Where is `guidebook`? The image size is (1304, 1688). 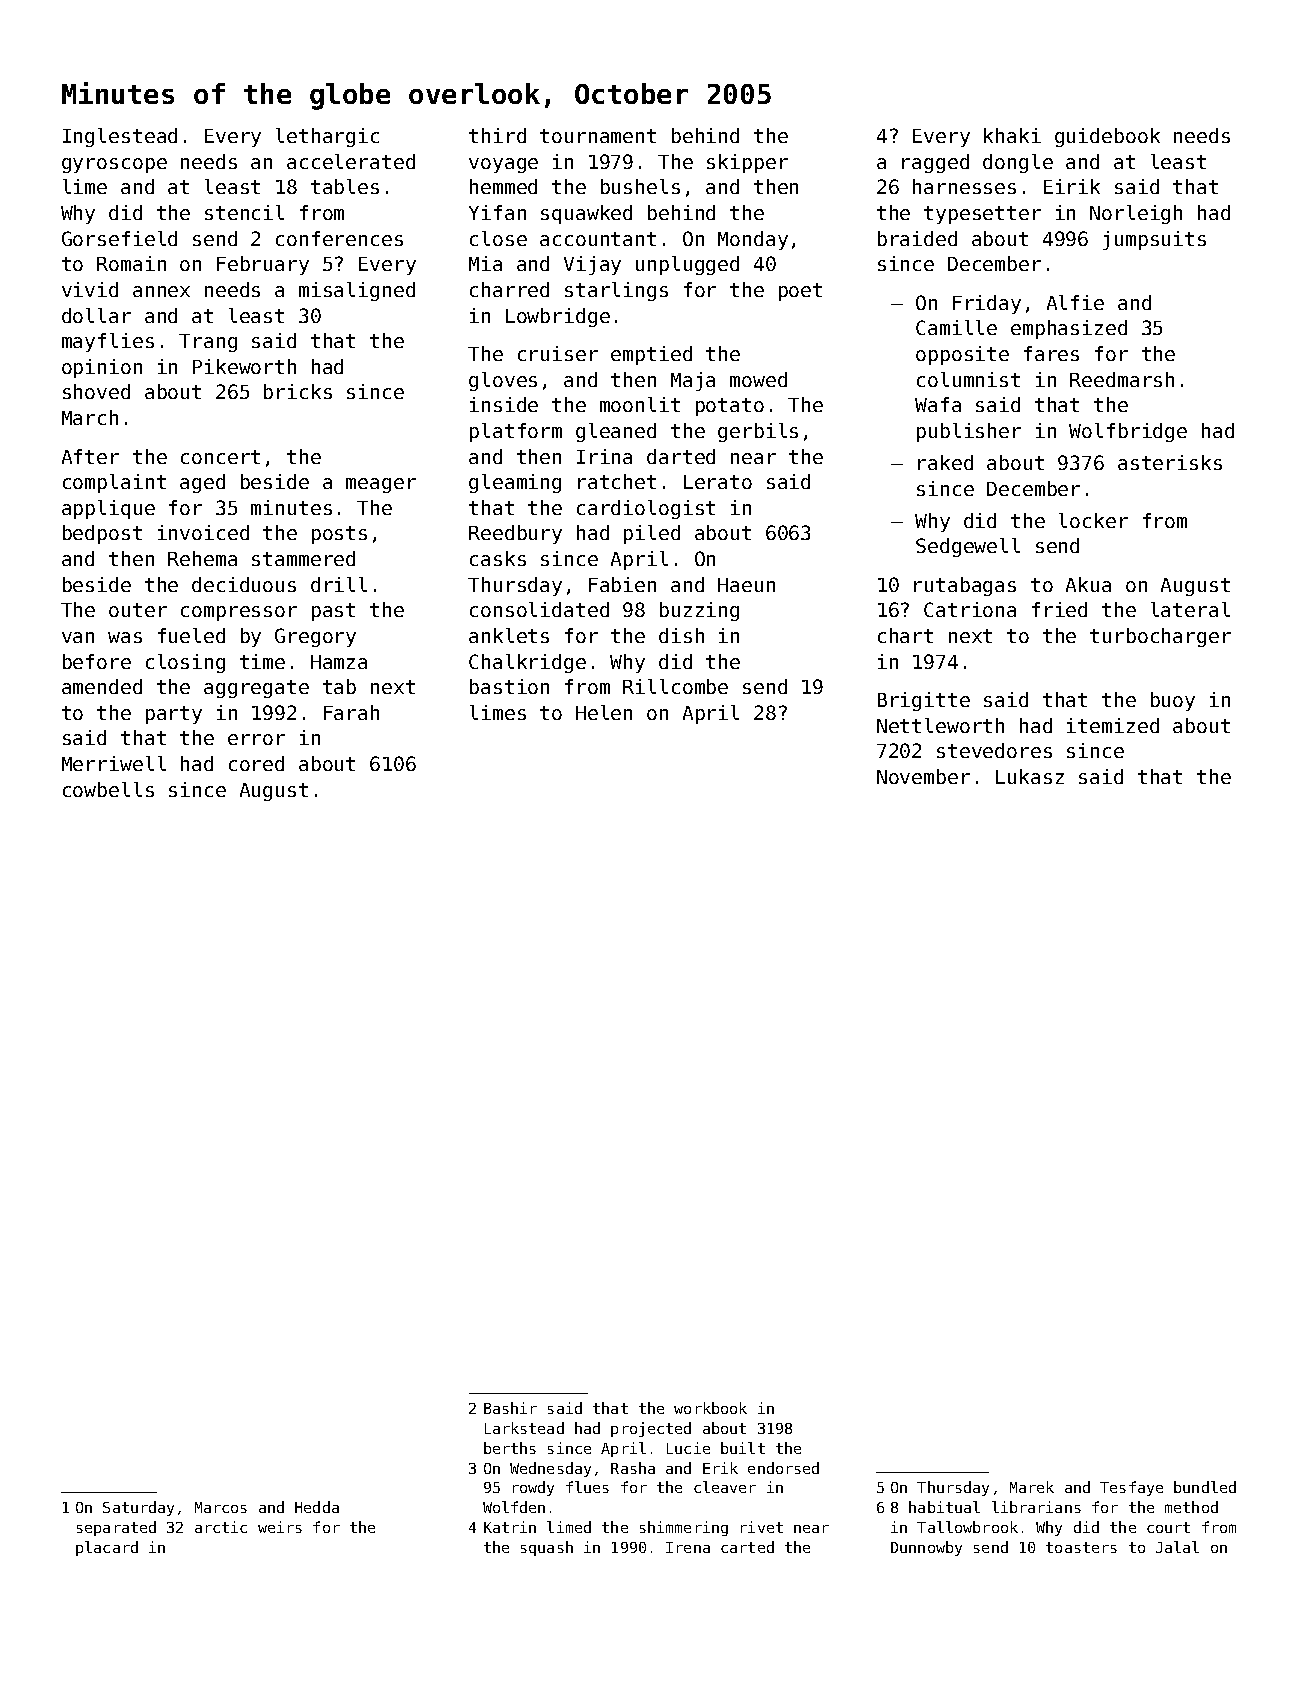
guidebook is located at coordinates (1107, 137).
